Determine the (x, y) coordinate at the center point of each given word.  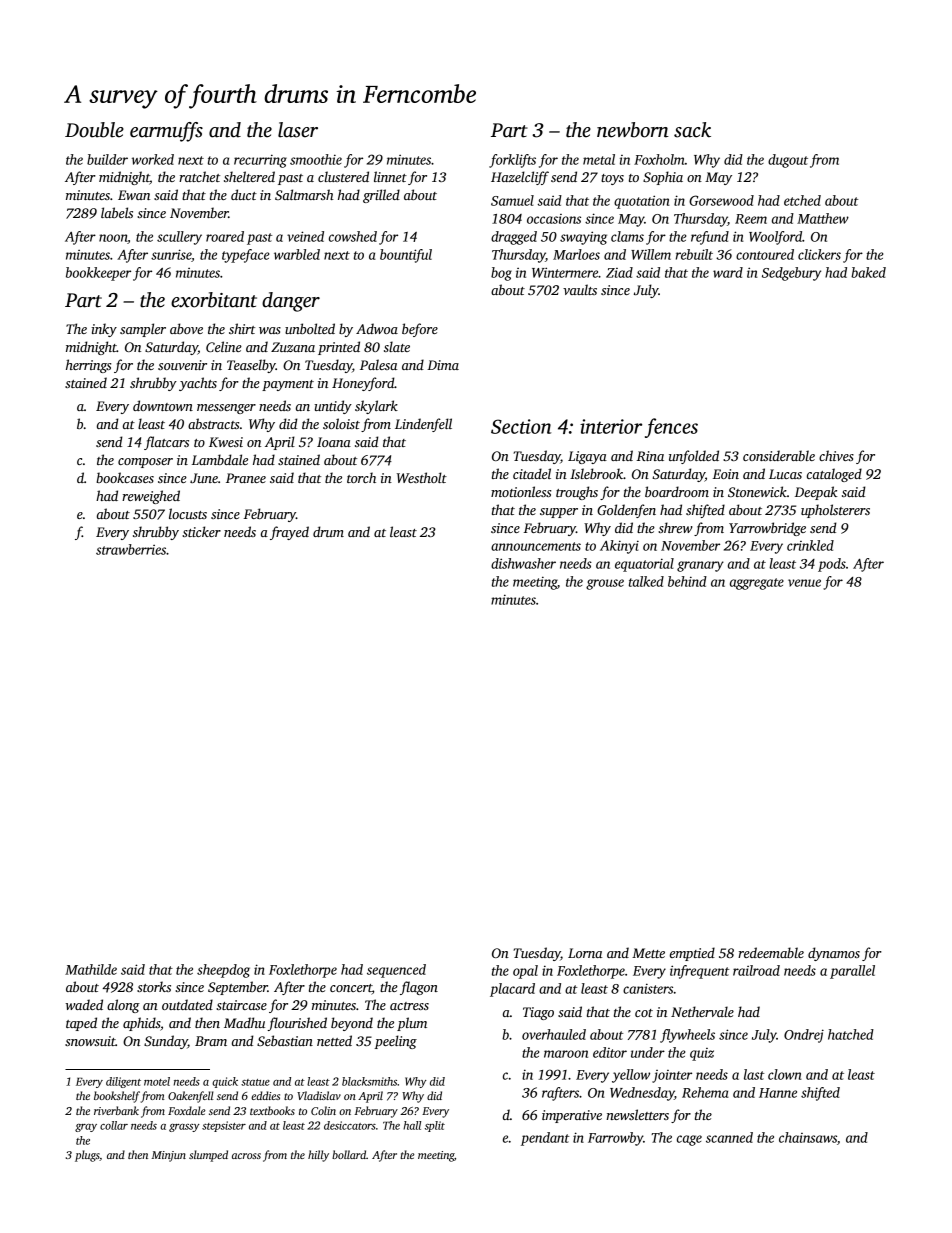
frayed (289, 533)
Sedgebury (791, 274)
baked (868, 272)
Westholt (422, 477)
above (186, 328)
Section (521, 426)
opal (525, 972)
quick (225, 1082)
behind (687, 581)
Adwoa (377, 328)
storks (154, 986)
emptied (692, 954)
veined (305, 236)
